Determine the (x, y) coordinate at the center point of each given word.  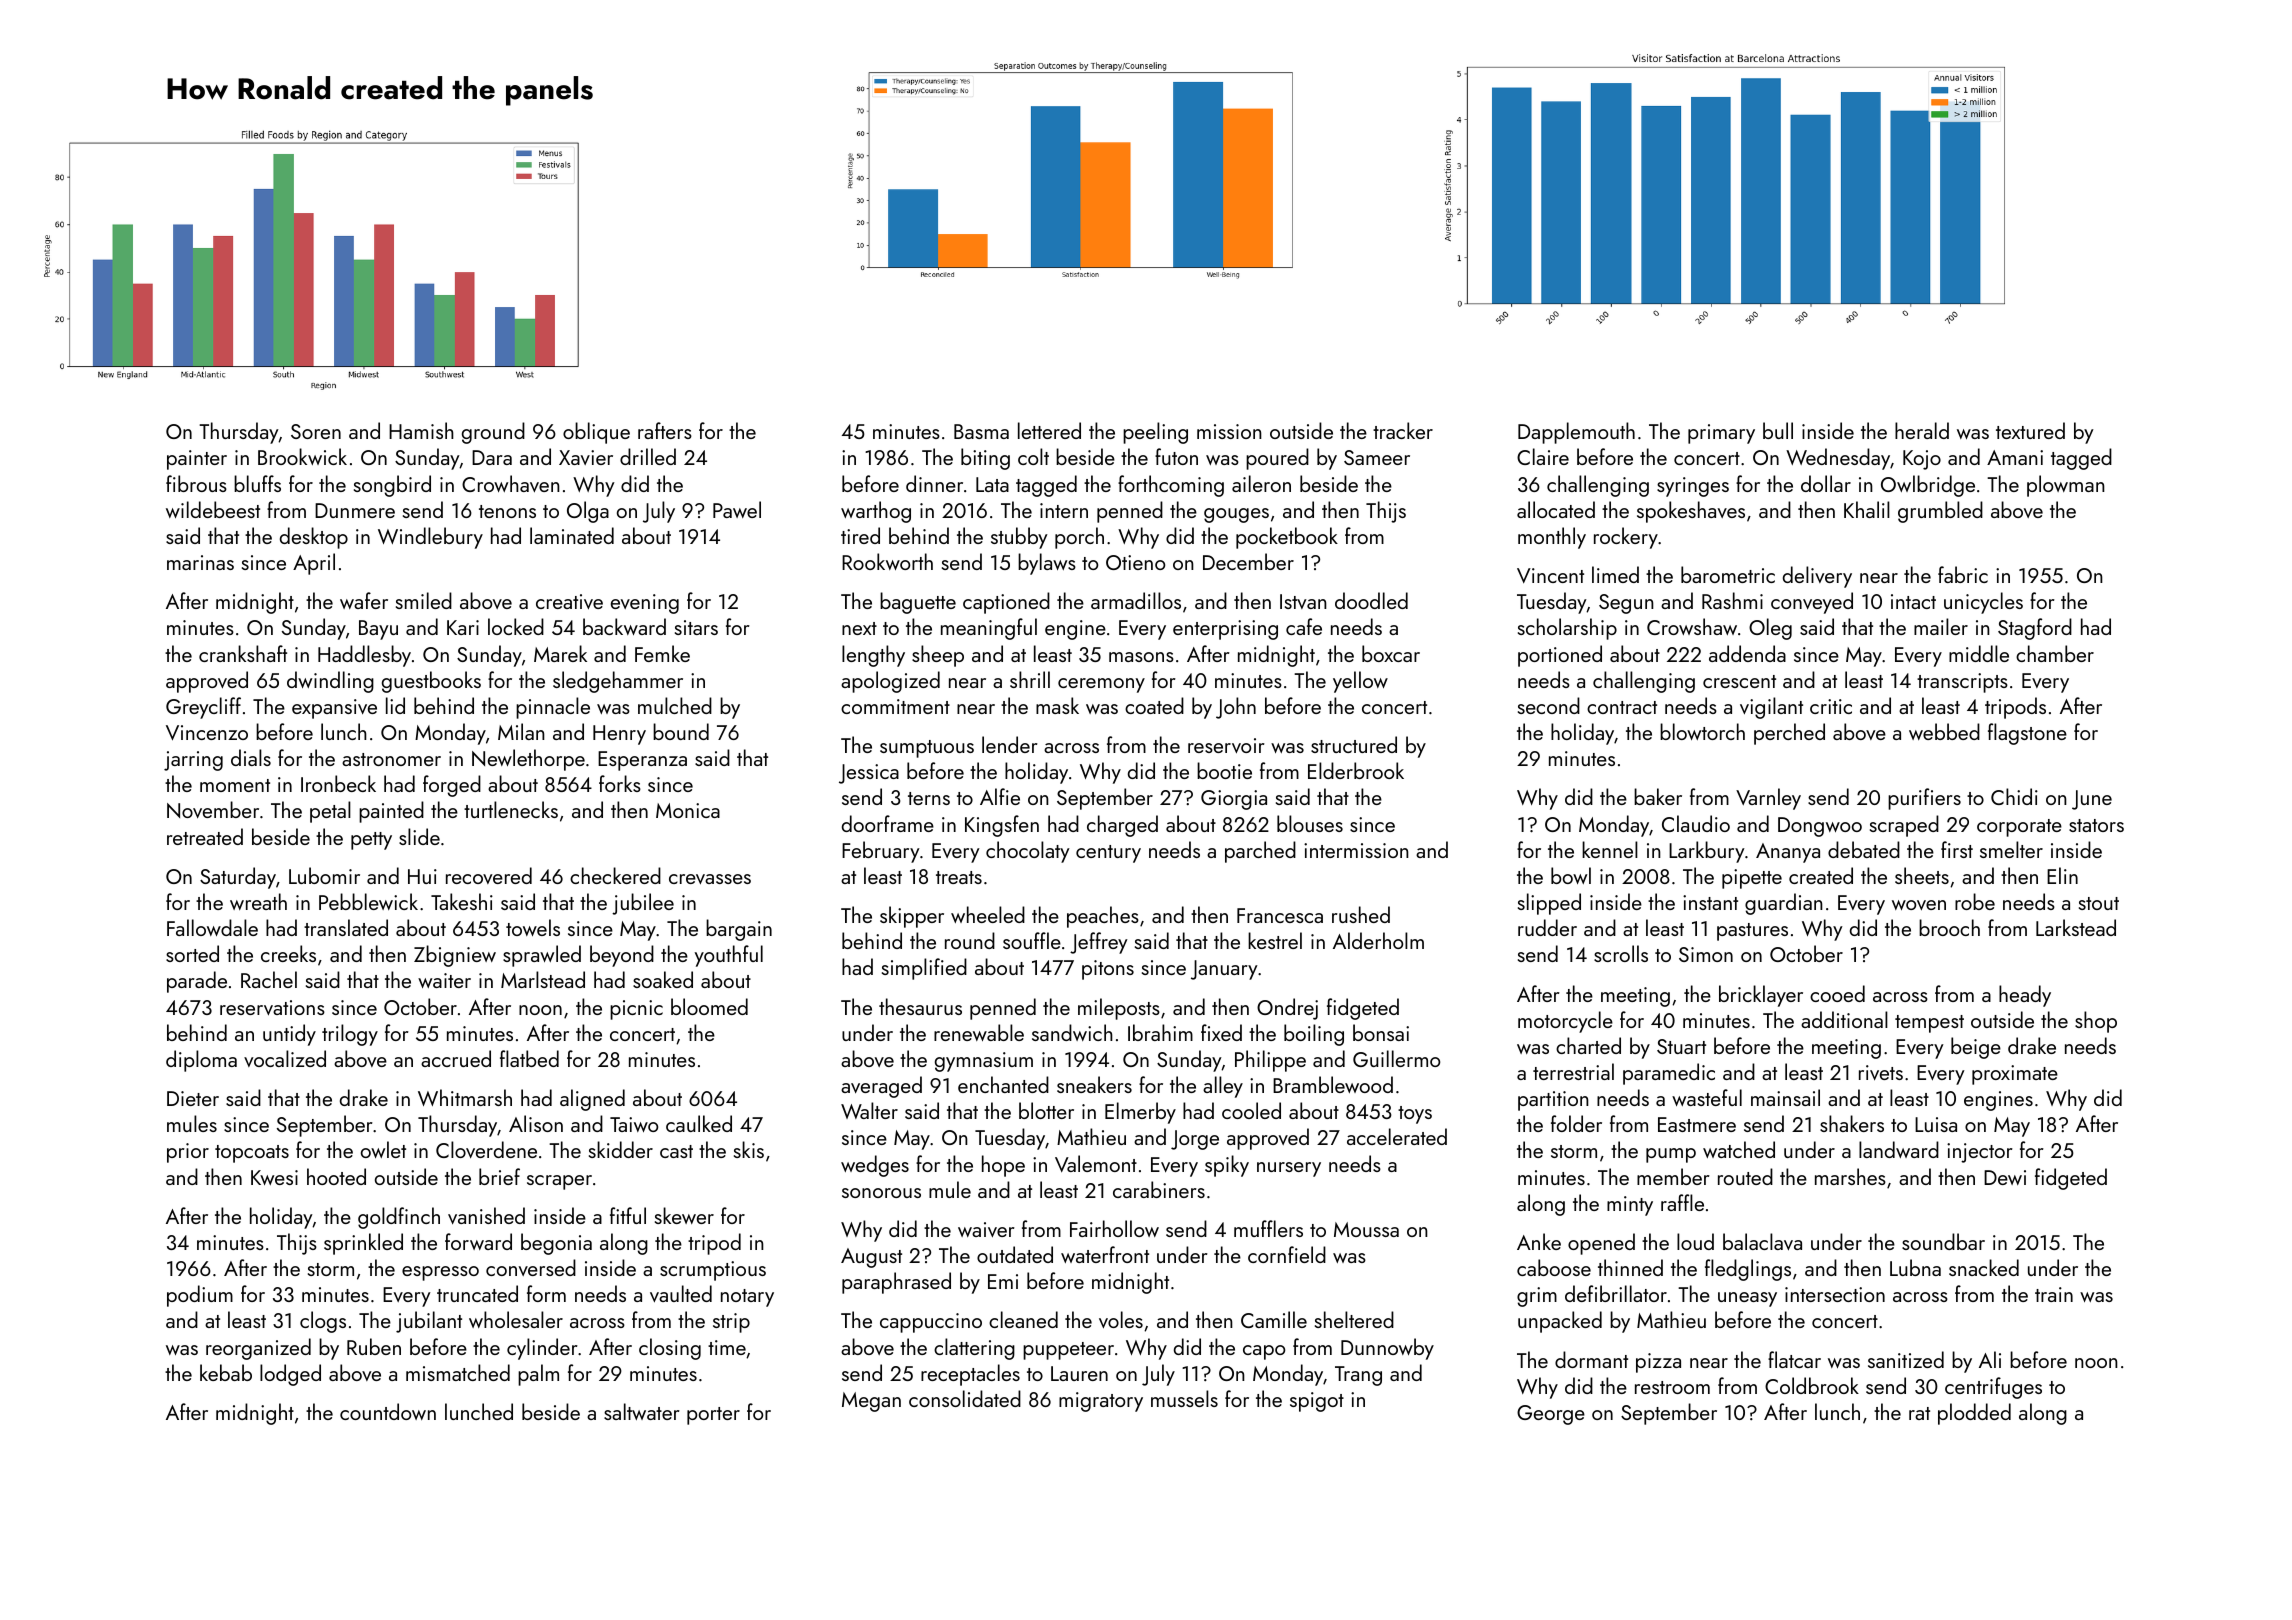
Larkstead (2076, 927)
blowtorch (1702, 731)
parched (1260, 852)
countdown (388, 1411)
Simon (1706, 954)
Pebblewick (368, 901)
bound (681, 731)
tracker (1403, 430)
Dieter (193, 1098)
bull (1778, 430)
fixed (1221, 1032)
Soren (316, 431)
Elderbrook (1356, 770)
